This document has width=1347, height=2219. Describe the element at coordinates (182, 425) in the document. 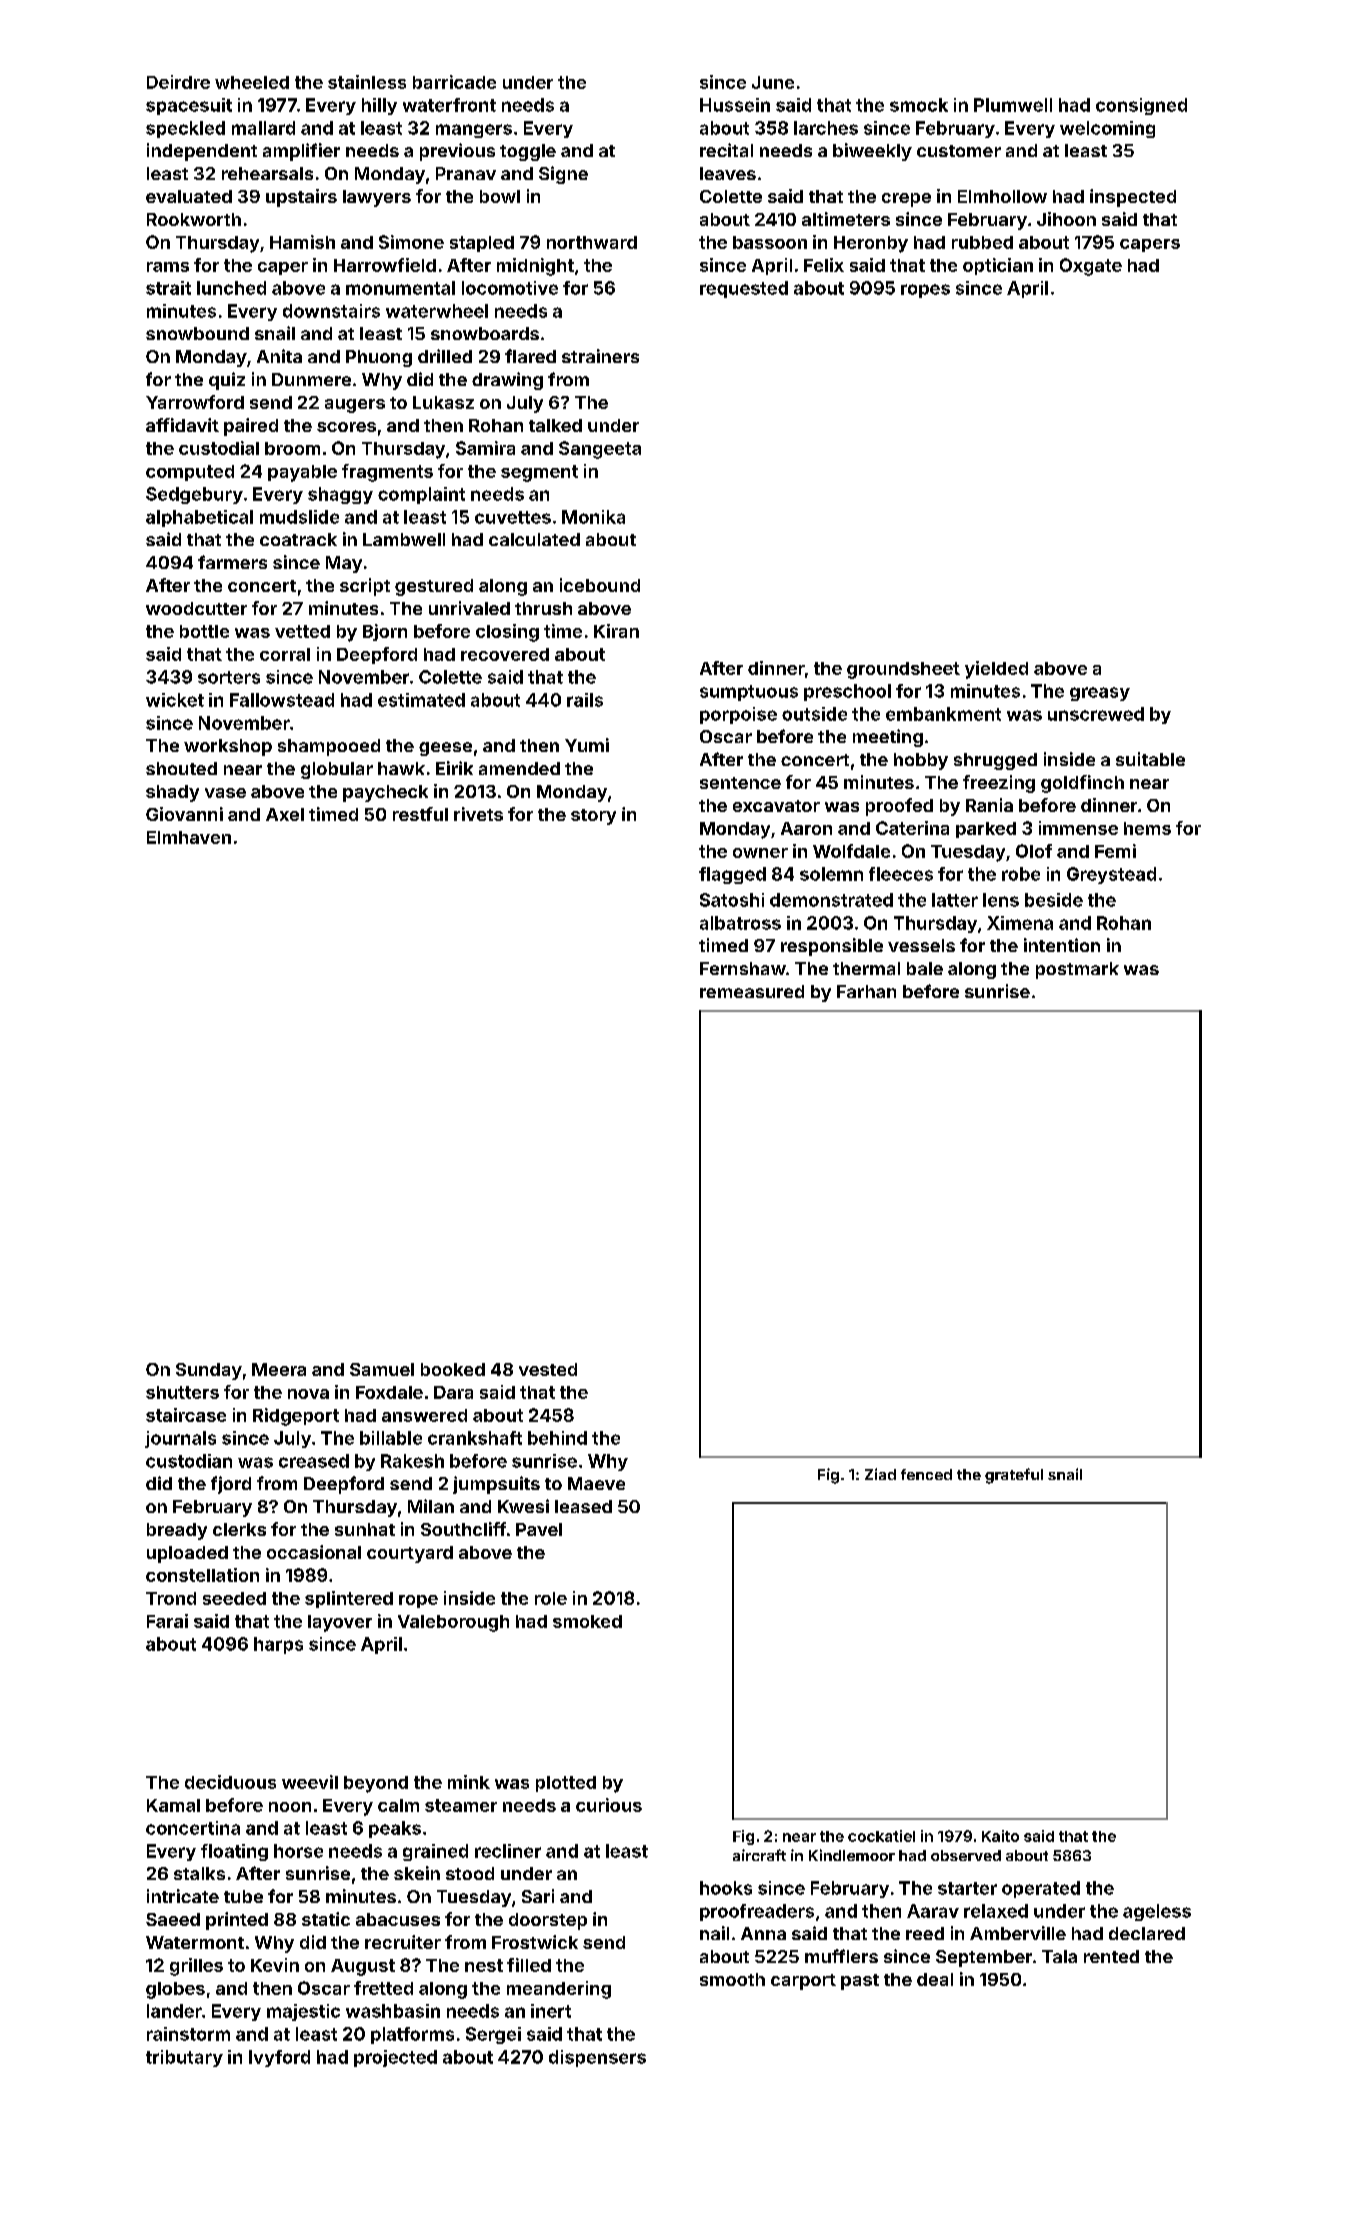

I see `affidavit` at that location.
